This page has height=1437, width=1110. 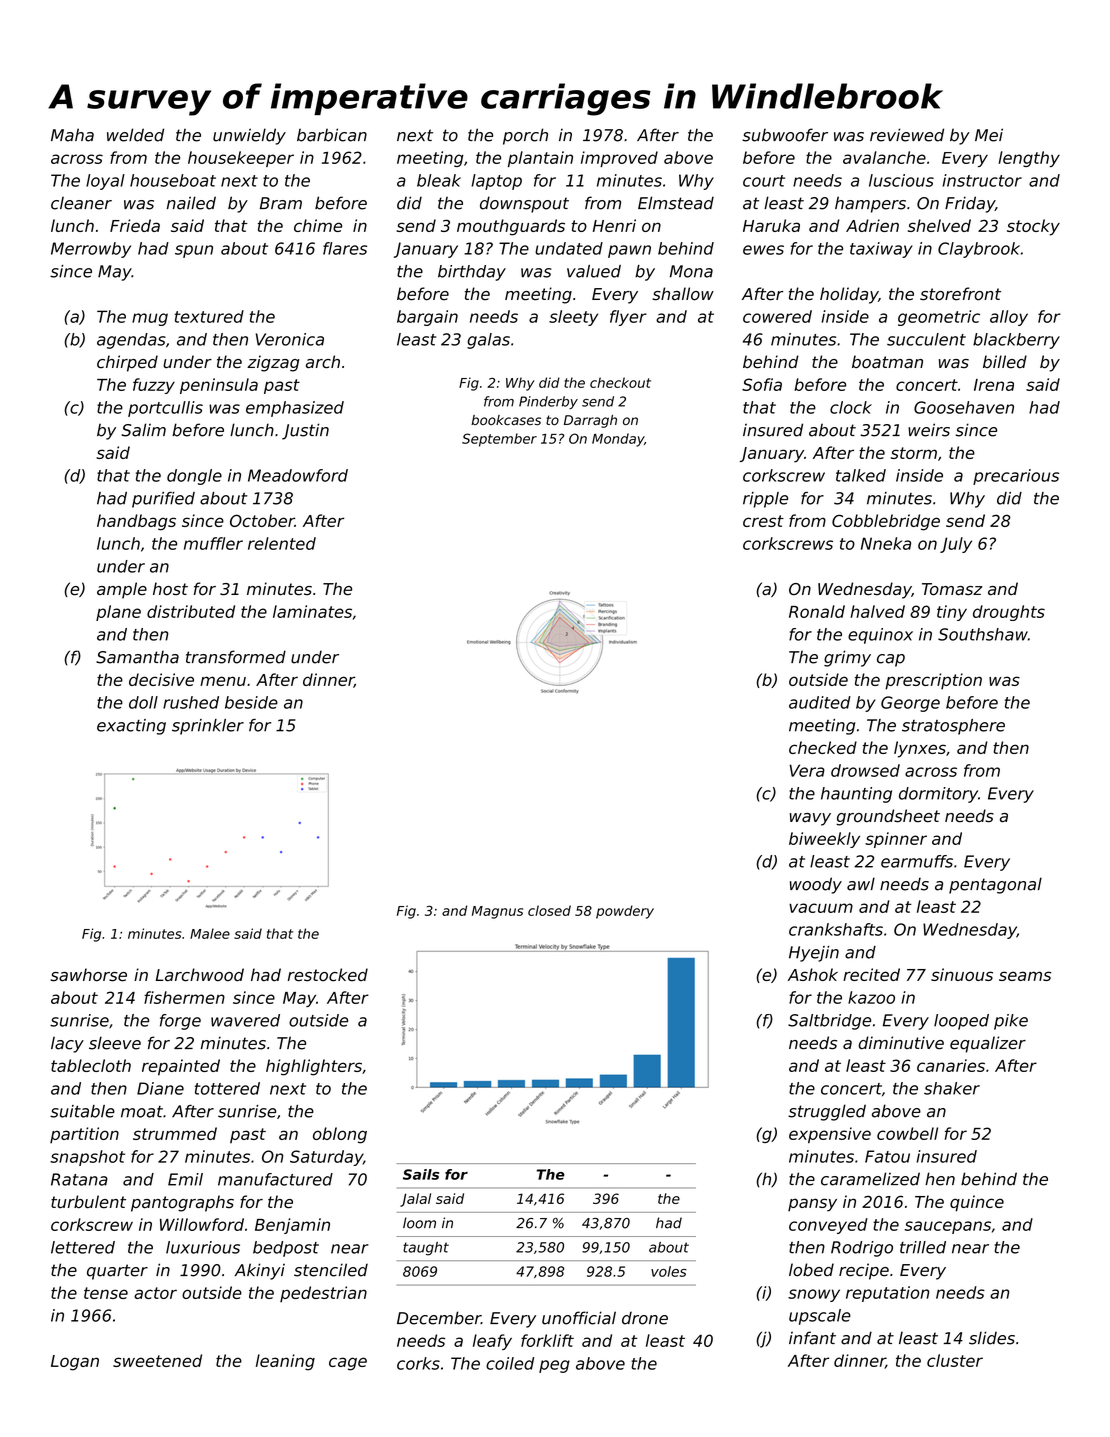 What do you see at coordinates (79, 1179) in the page?
I see `Ratana` at bounding box center [79, 1179].
